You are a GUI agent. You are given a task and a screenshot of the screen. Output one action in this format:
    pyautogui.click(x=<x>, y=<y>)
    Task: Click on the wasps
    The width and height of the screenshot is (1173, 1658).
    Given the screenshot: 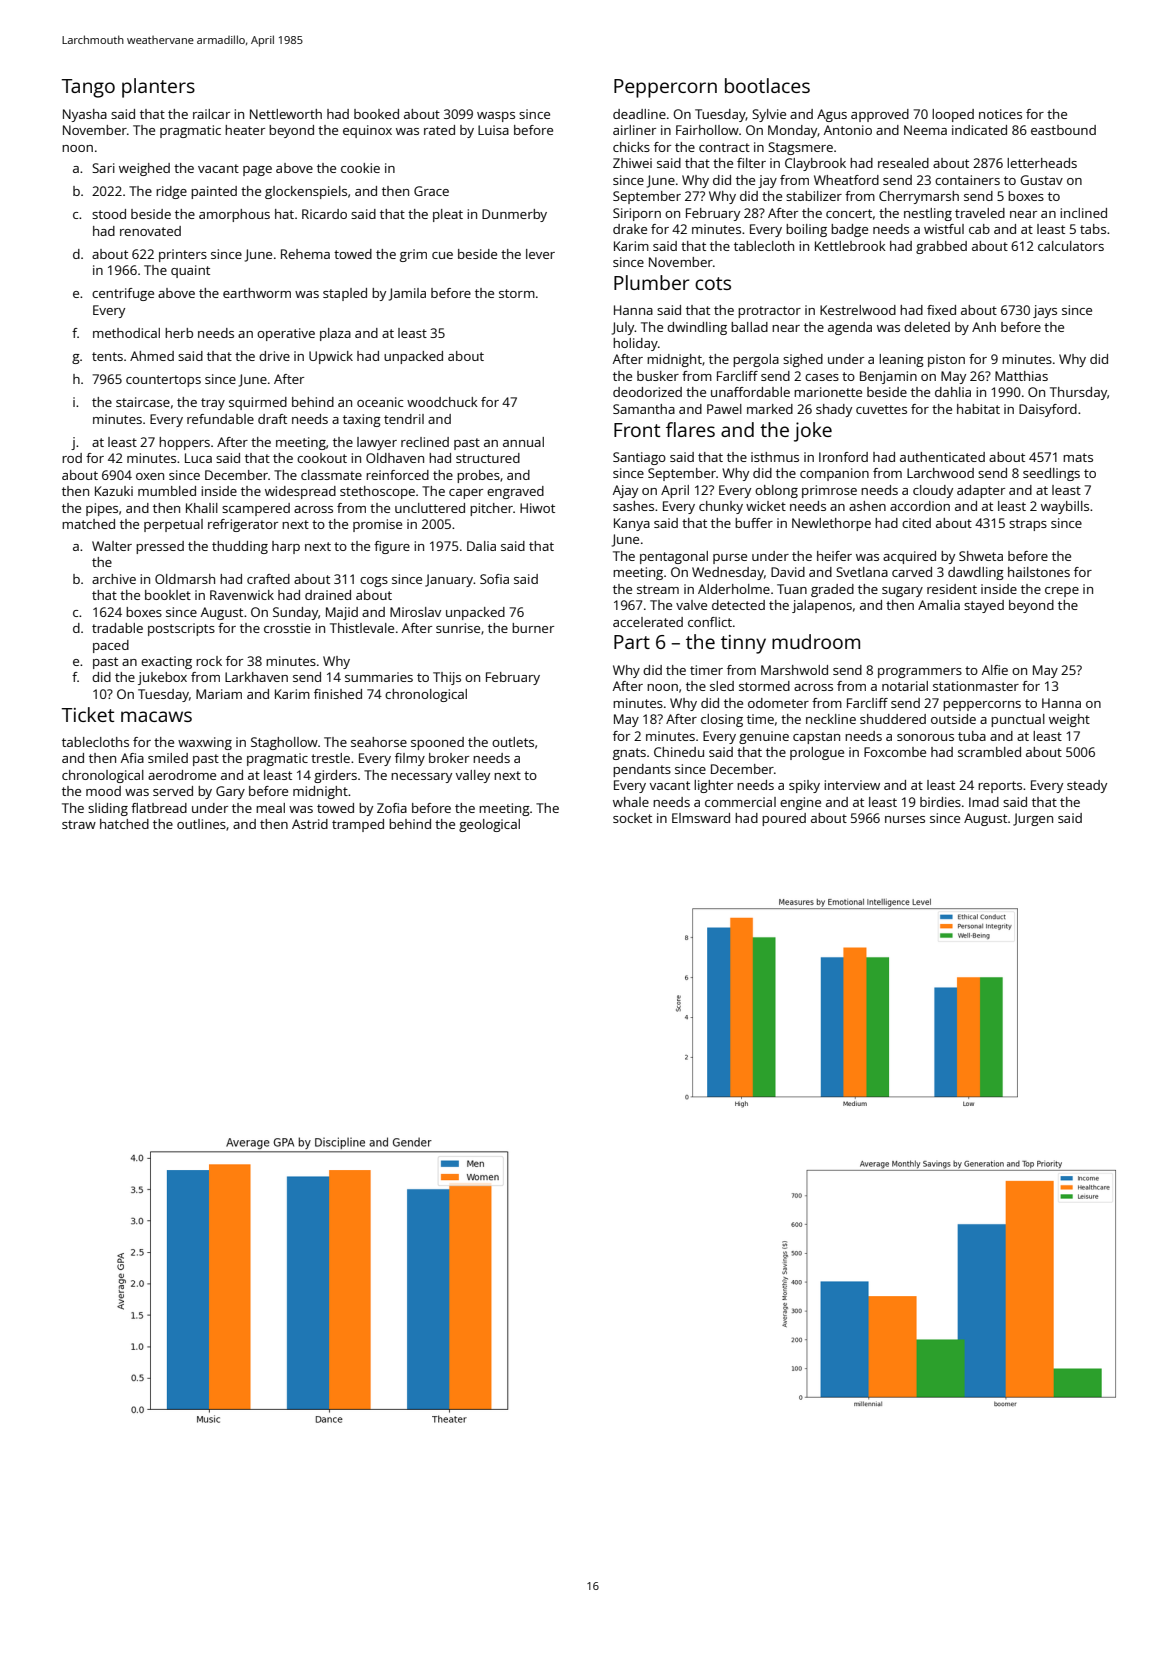 What is the action you would take?
    pyautogui.click(x=496, y=117)
